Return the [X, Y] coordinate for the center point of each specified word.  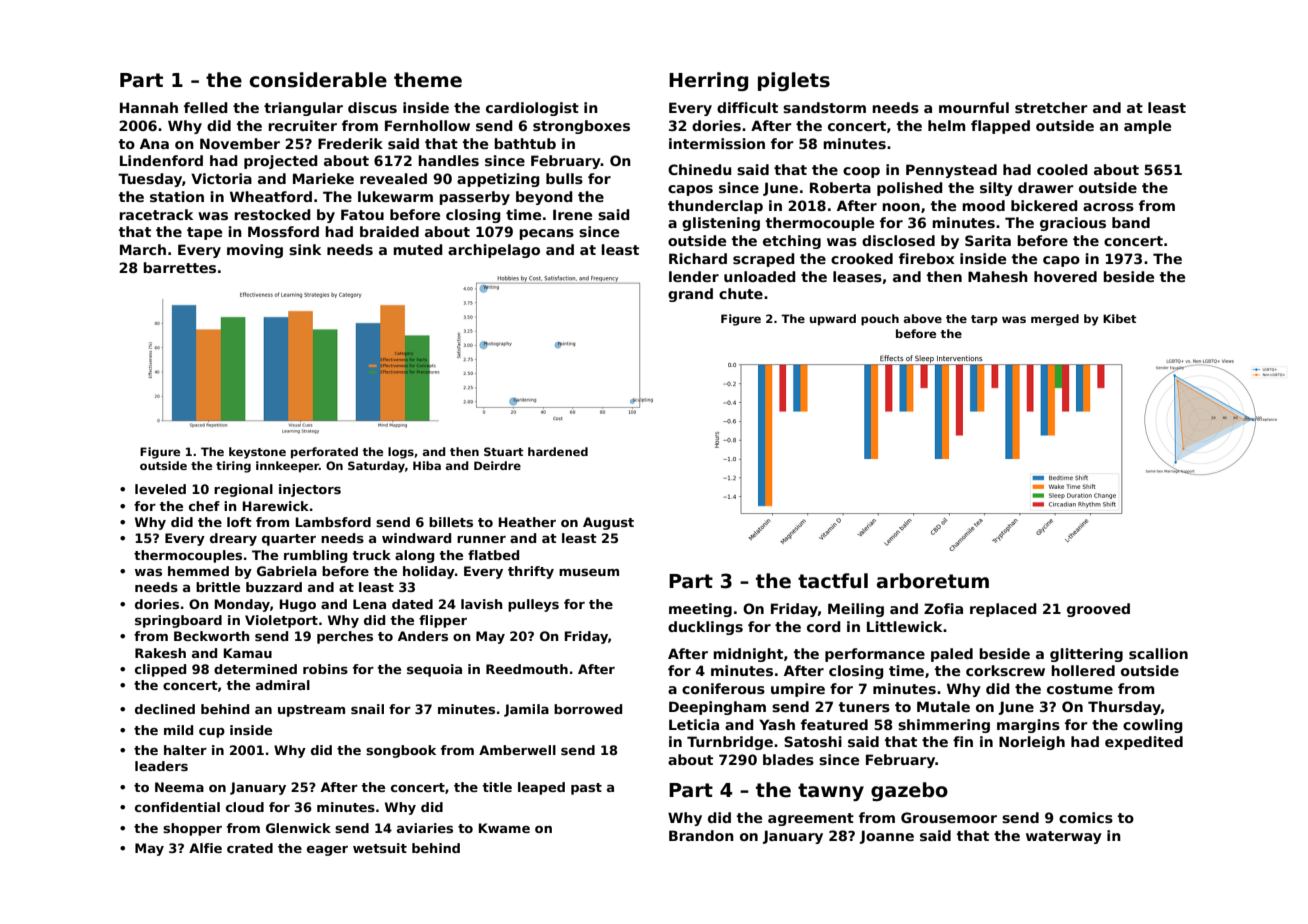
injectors [310, 490]
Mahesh [998, 276]
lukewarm [395, 196]
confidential [177, 807]
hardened [558, 451]
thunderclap [715, 207]
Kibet [1120, 318]
